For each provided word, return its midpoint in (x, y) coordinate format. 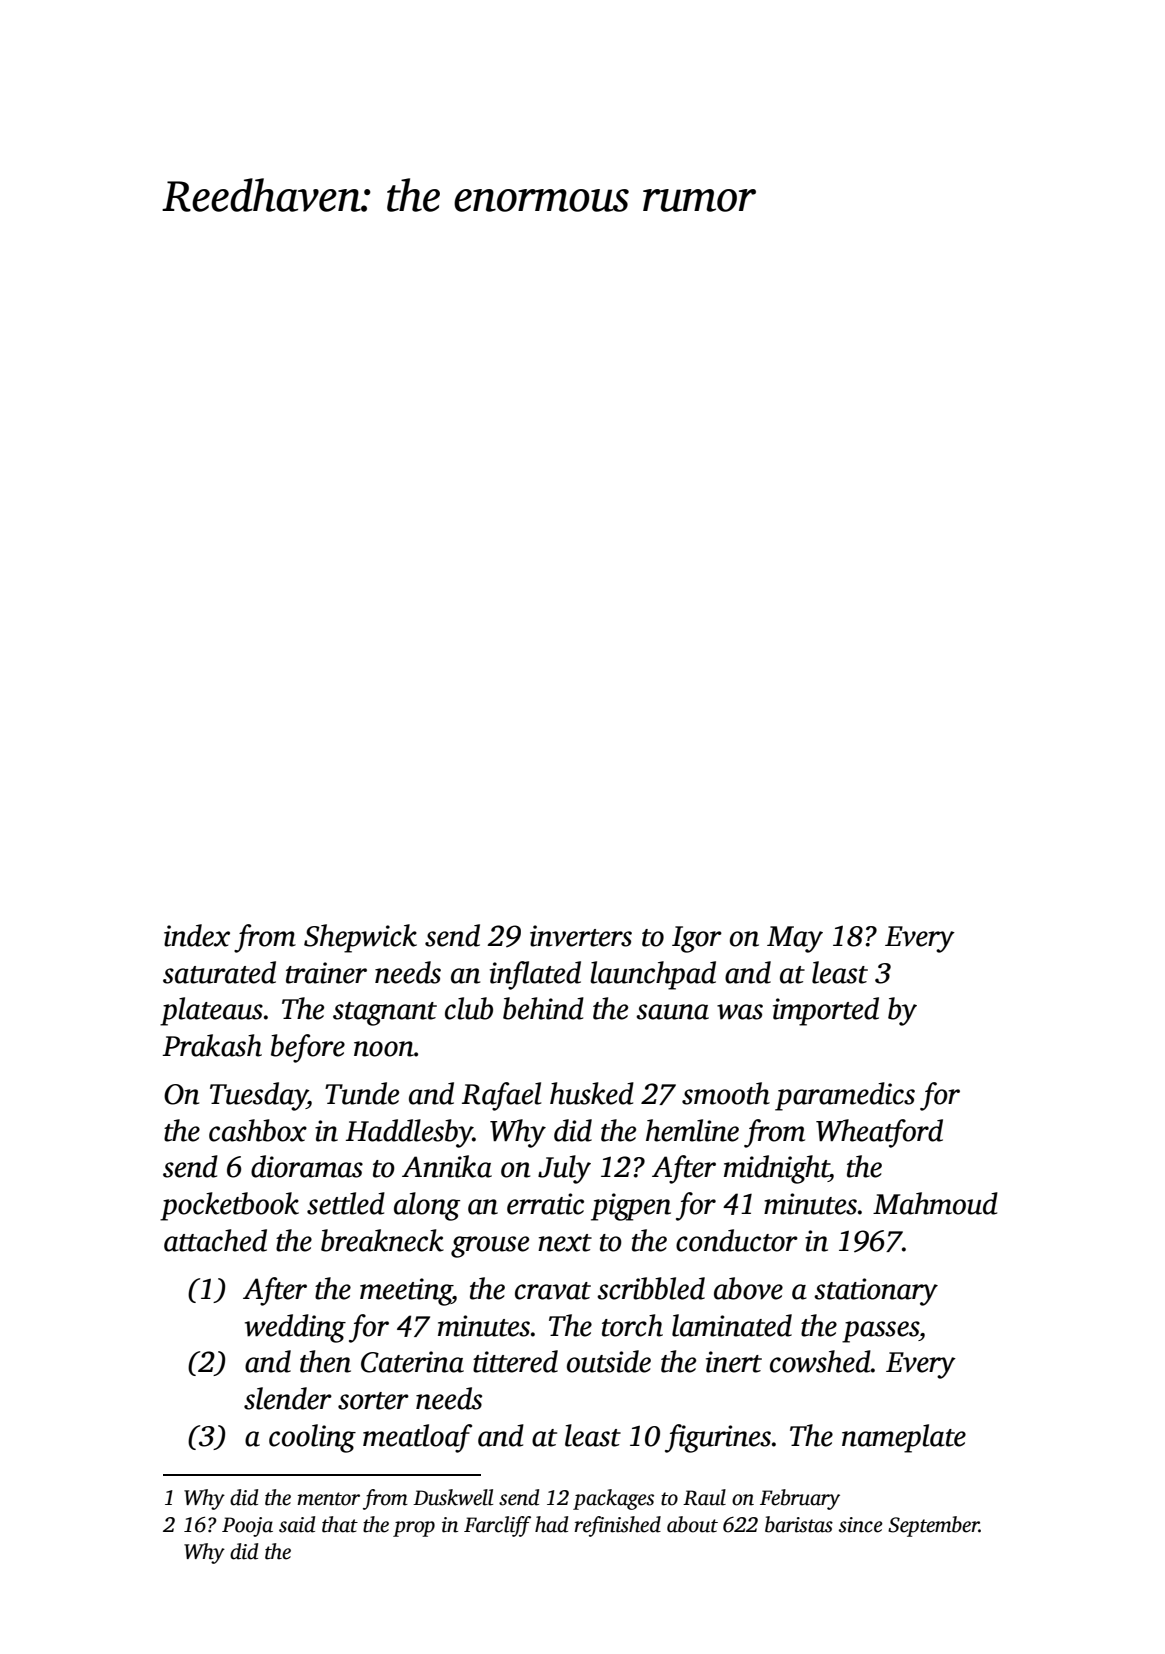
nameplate (904, 1438)
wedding (295, 1328)
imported (826, 1011)
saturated (219, 972)
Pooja (247, 1527)
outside (609, 1361)
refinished (617, 1526)
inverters (581, 936)
